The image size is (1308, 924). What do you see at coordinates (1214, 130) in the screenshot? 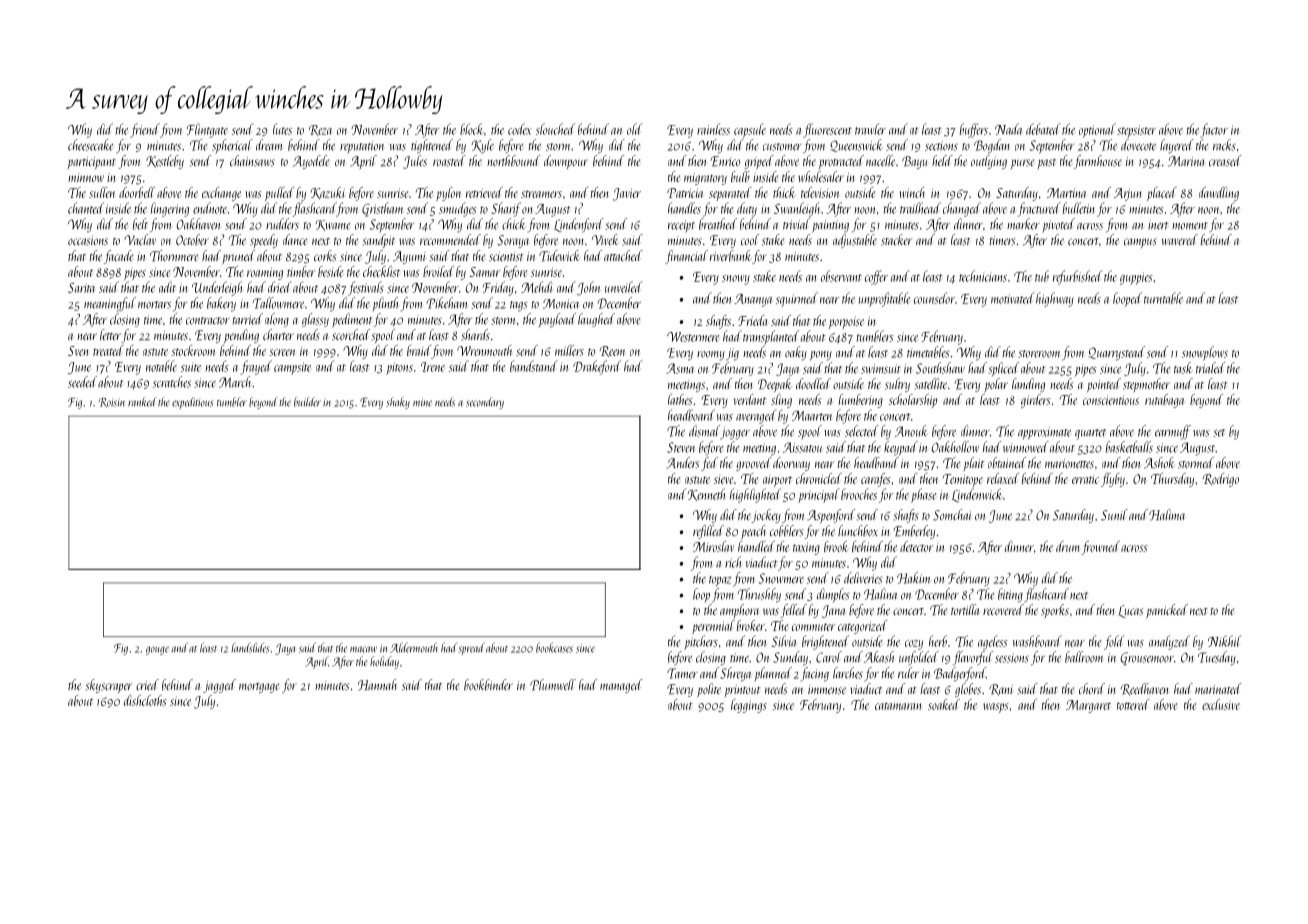
I see `factor` at bounding box center [1214, 130].
